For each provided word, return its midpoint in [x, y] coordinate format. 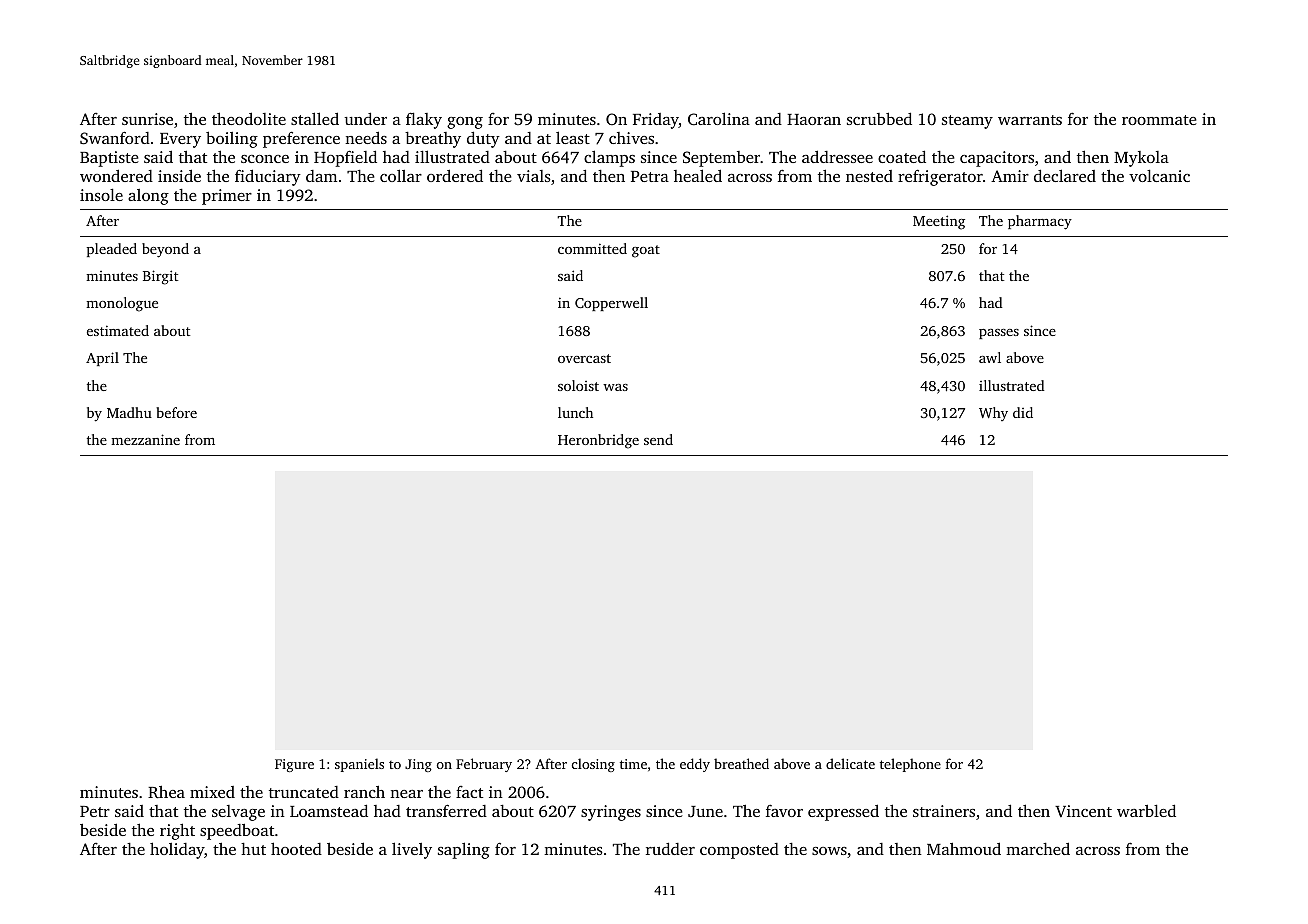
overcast [584, 358]
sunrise [147, 119]
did [1023, 412]
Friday [656, 121]
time [633, 764]
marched [1038, 848]
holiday [177, 850]
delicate [850, 763]
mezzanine [145, 439]
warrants [1030, 120]
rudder [670, 848]
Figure [294, 765]
